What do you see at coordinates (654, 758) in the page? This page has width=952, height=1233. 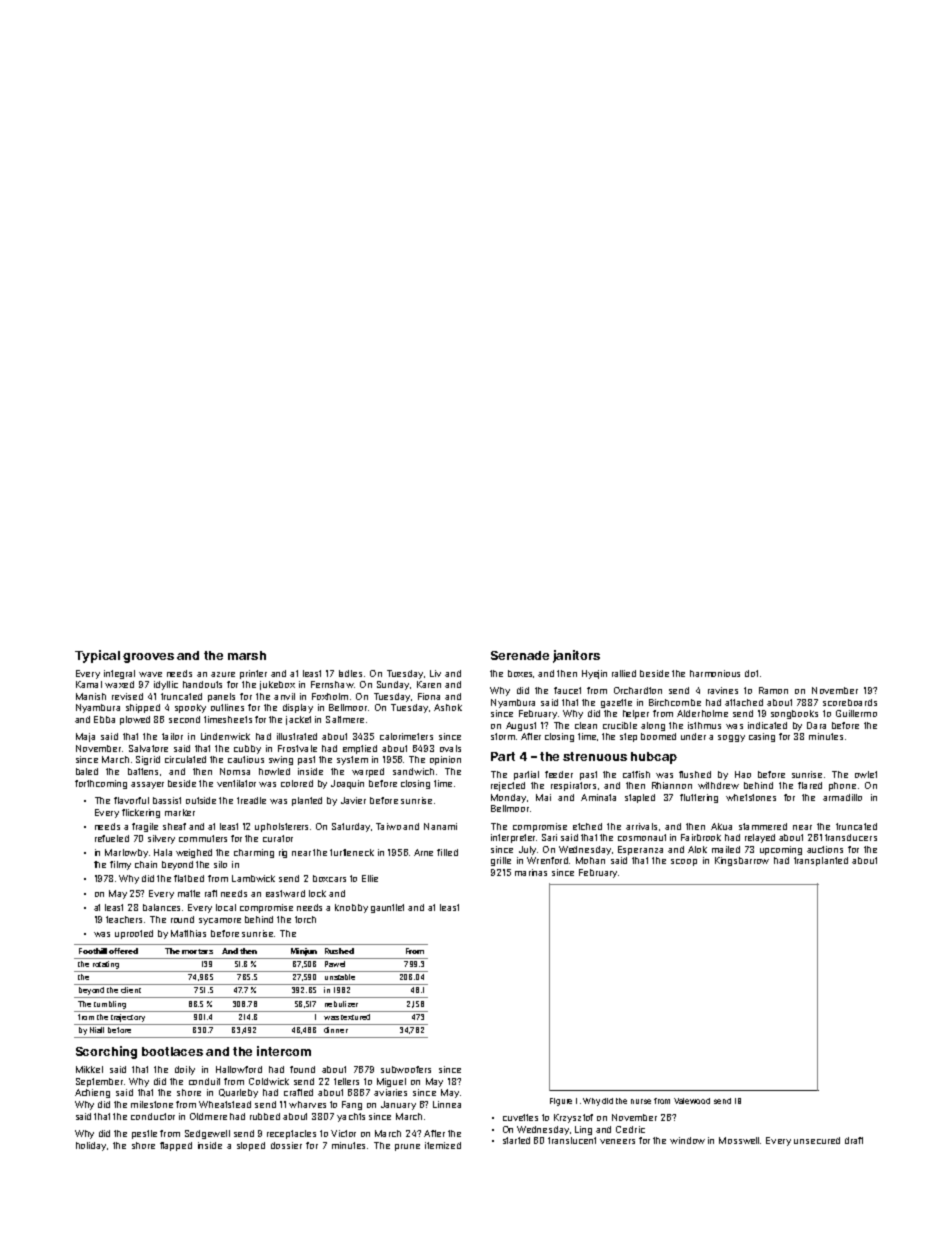 I see `hubcap` at bounding box center [654, 758].
